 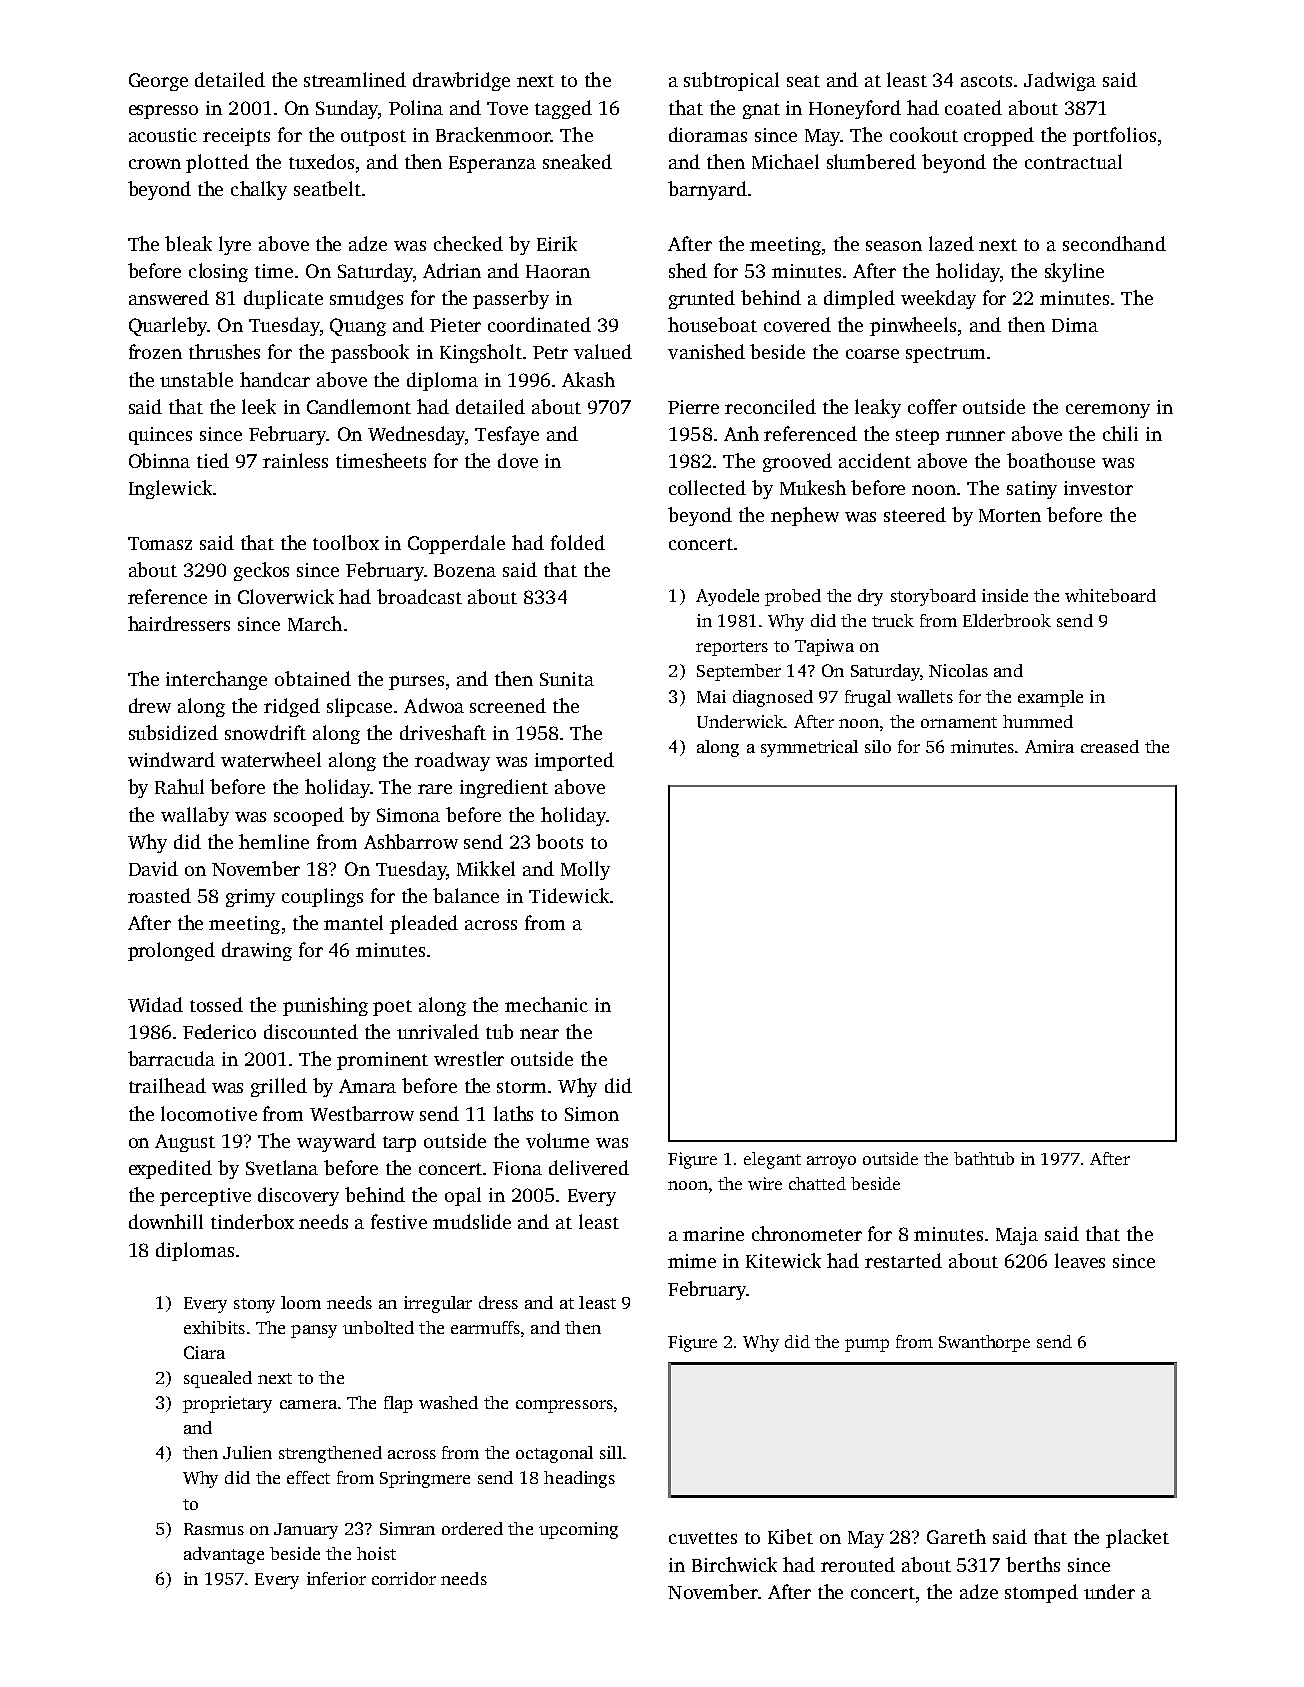 I want to click on Kibet, so click(x=790, y=1536).
